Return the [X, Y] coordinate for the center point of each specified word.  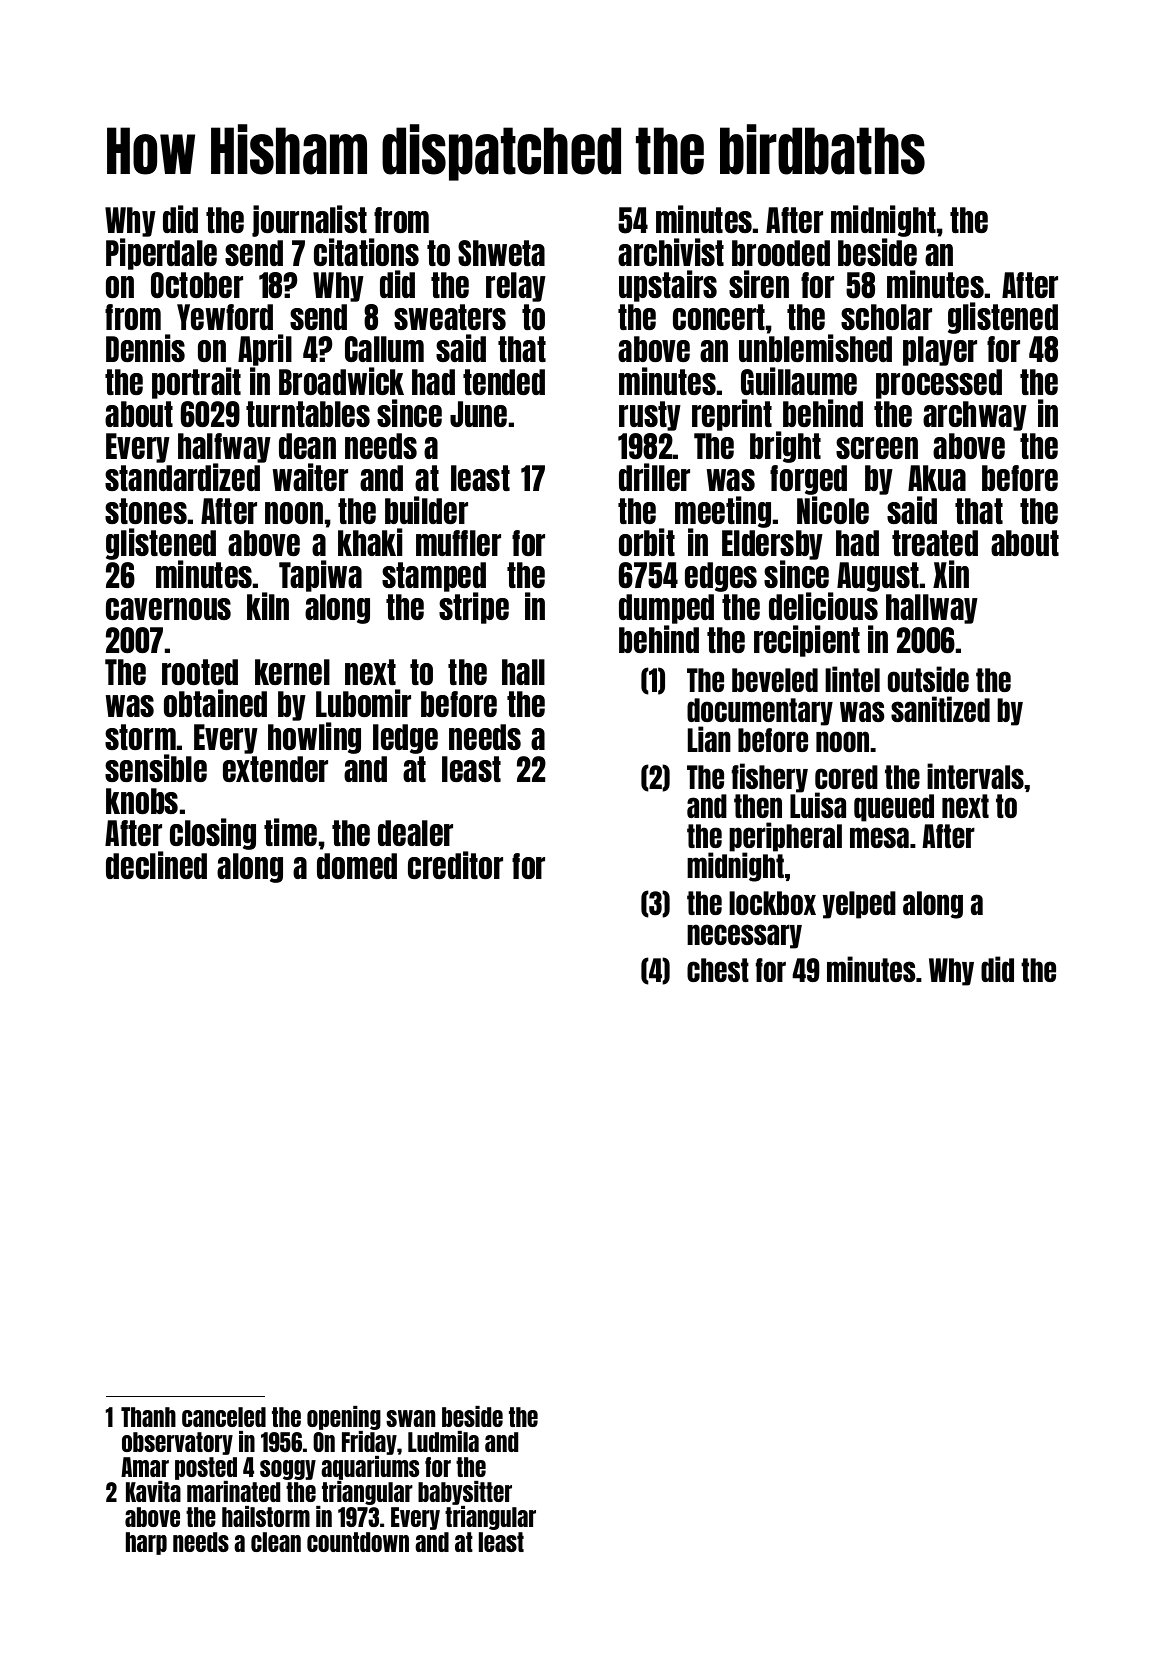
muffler [458, 543]
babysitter [465, 1493]
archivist [671, 252]
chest [718, 970]
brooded [781, 253]
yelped [859, 905]
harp [146, 1543]
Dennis [145, 348]
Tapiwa [320, 576]
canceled [224, 1417]
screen [877, 448]
